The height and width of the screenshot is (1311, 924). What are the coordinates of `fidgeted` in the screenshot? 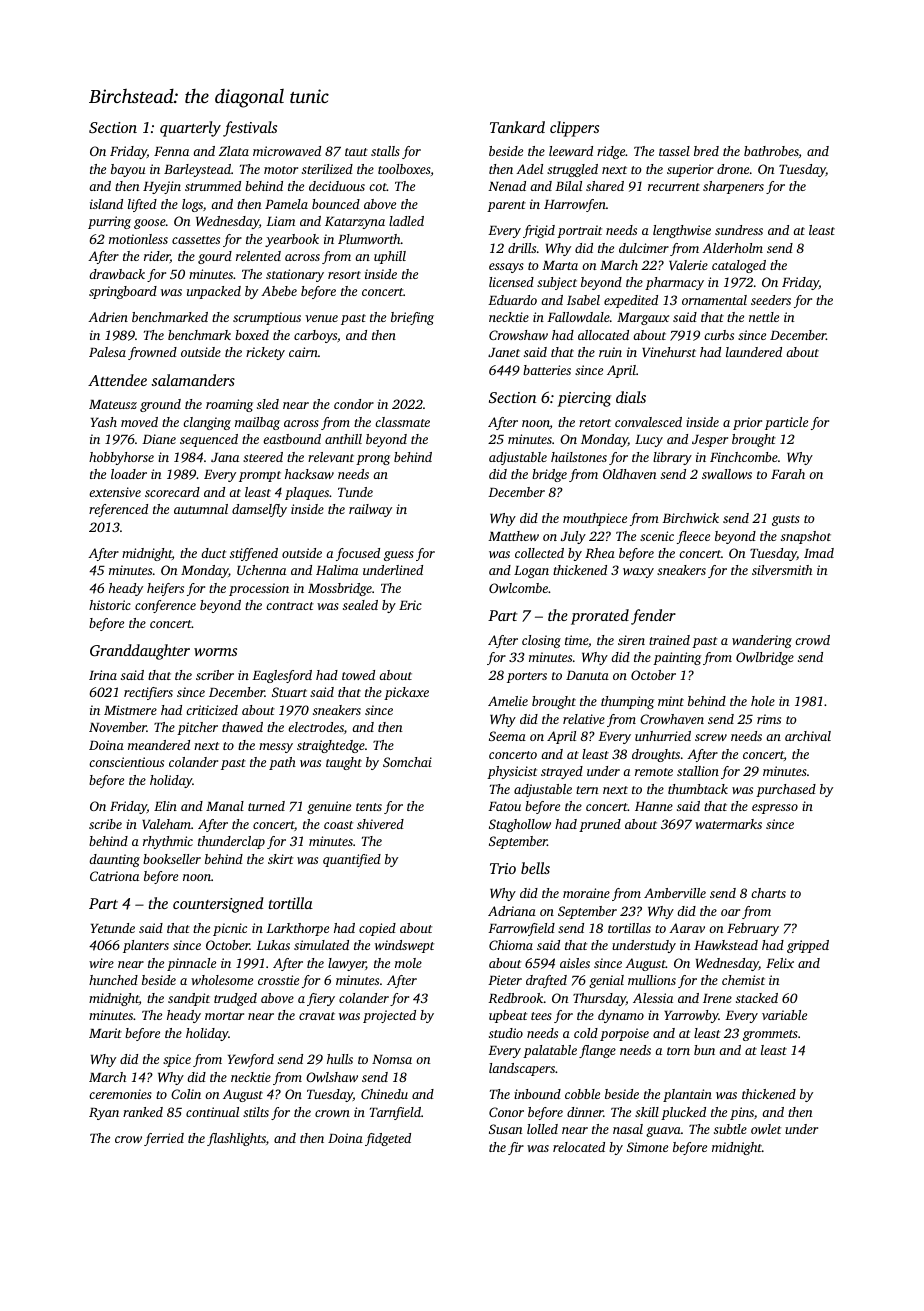 It's located at (388, 1139).
